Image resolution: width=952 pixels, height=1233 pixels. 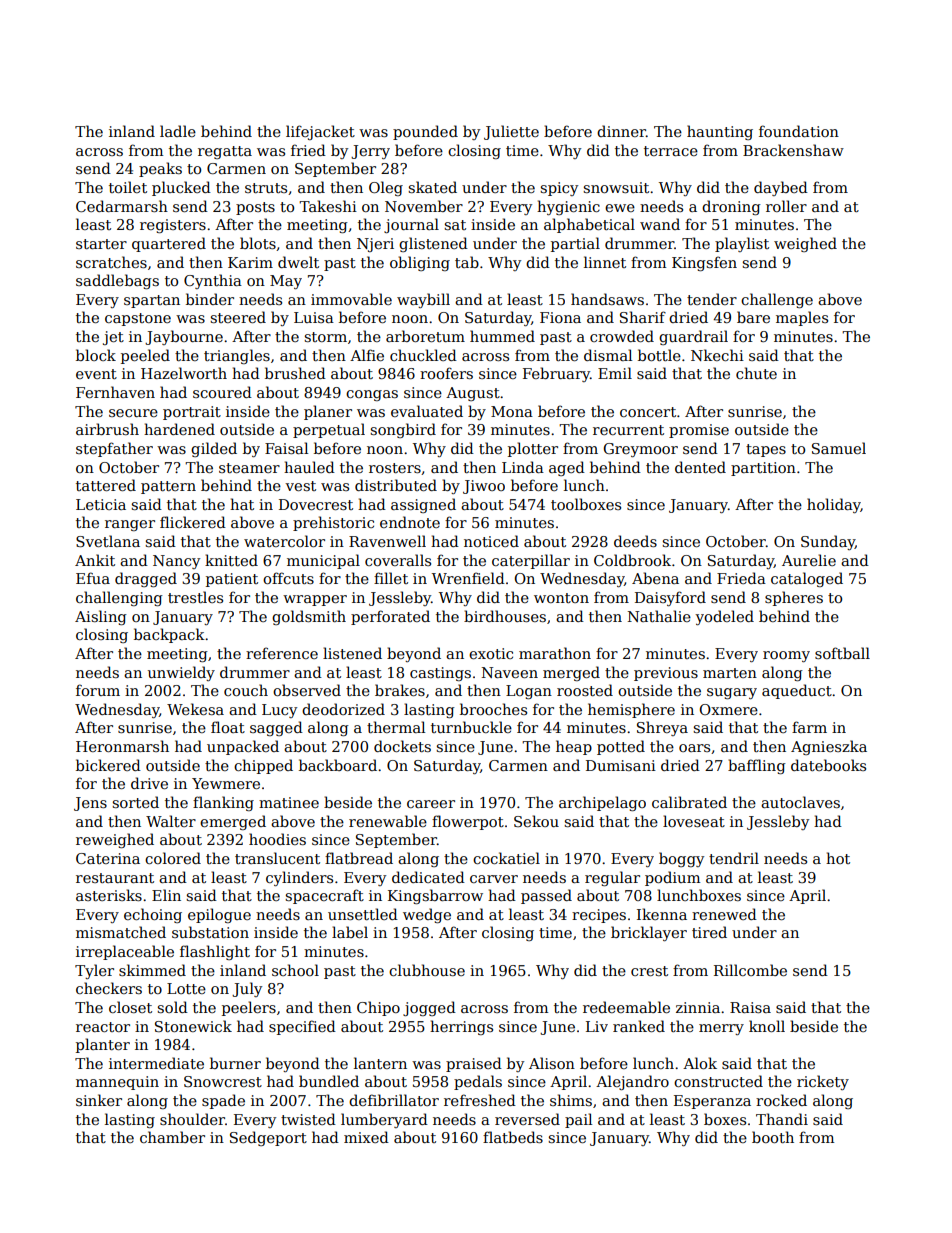 I want to click on roller, so click(x=786, y=206).
